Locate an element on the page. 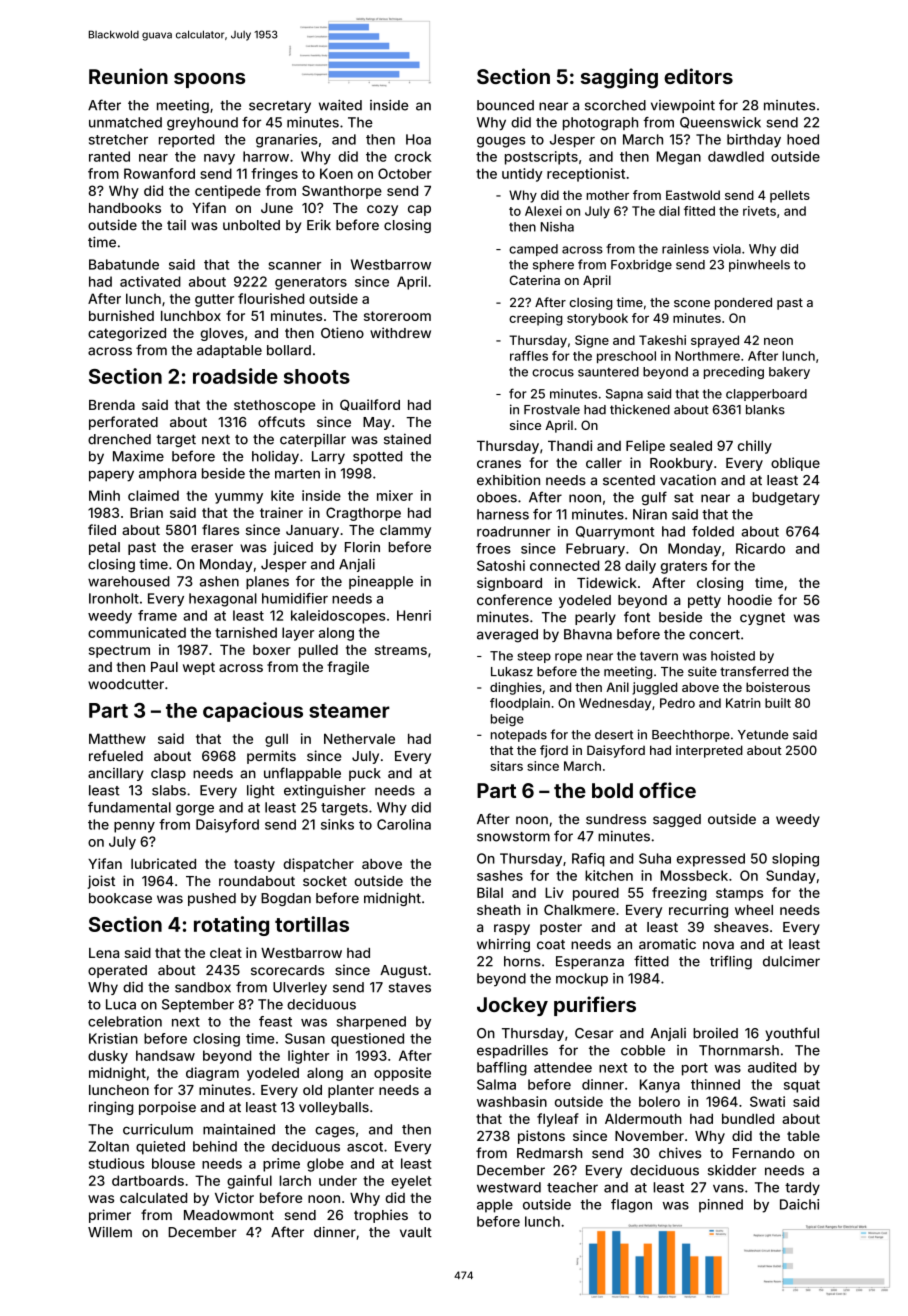 This document has height=1316, width=908. flagon is located at coordinates (631, 1206).
